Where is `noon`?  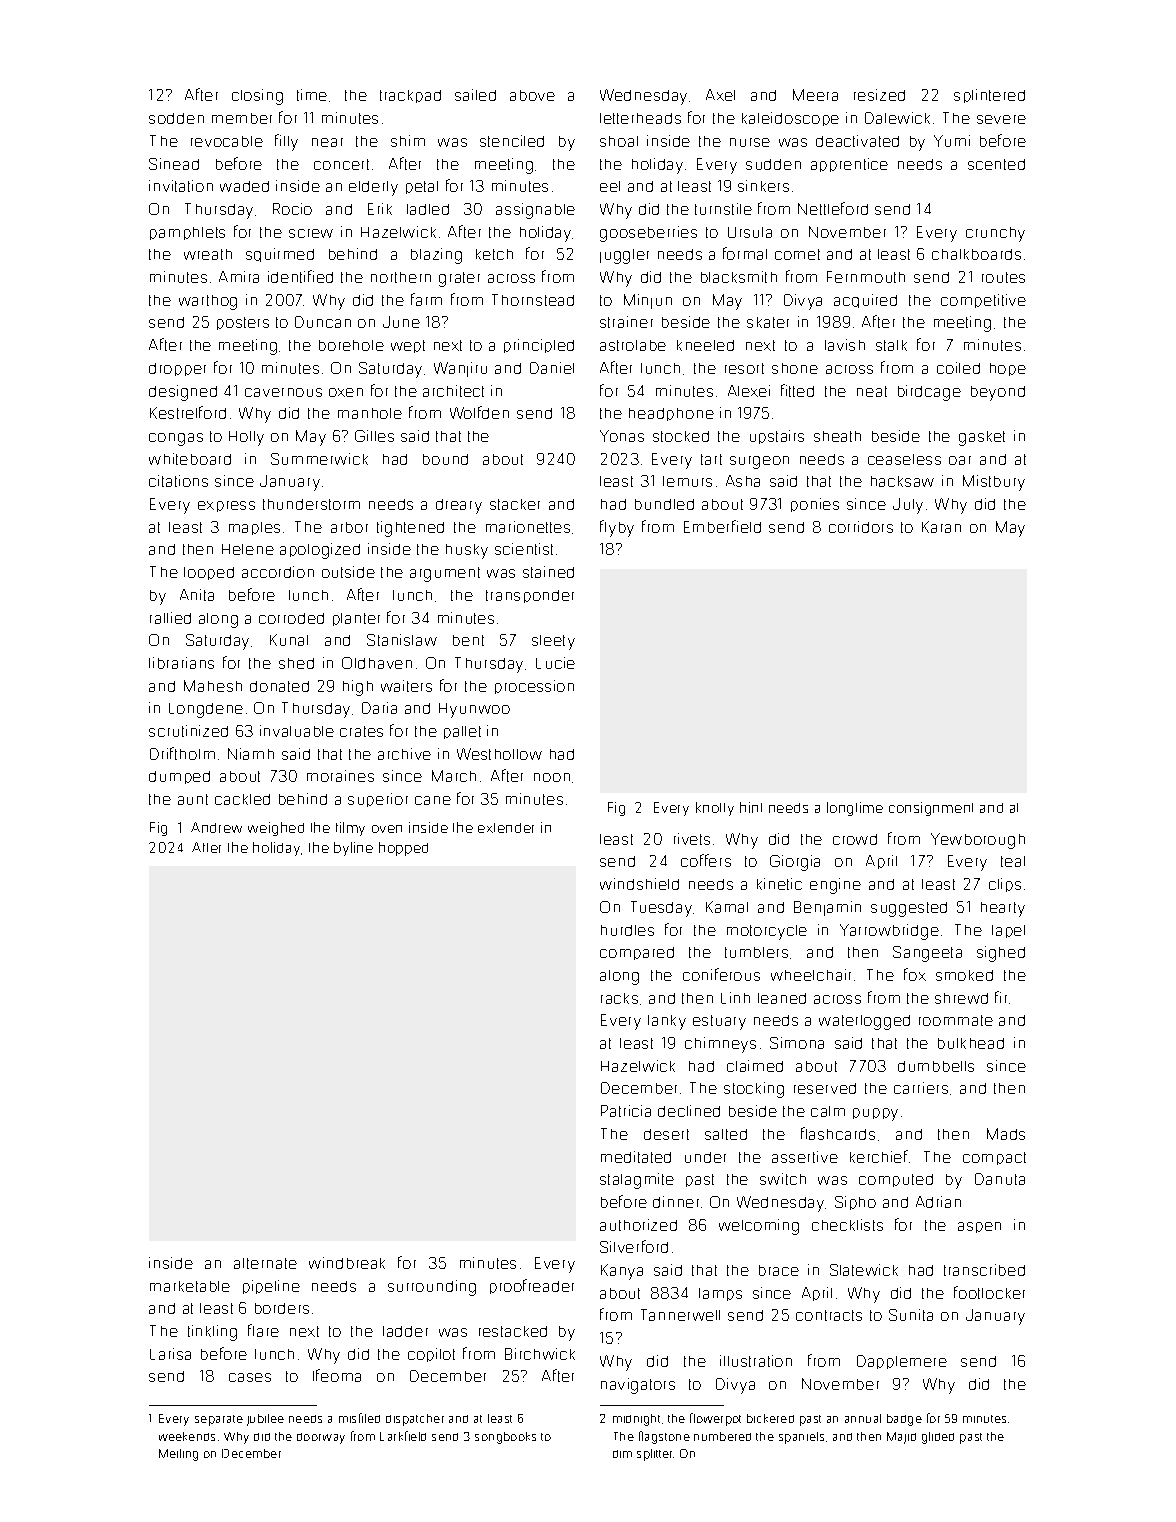
noon is located at coordinates (552, 777).
